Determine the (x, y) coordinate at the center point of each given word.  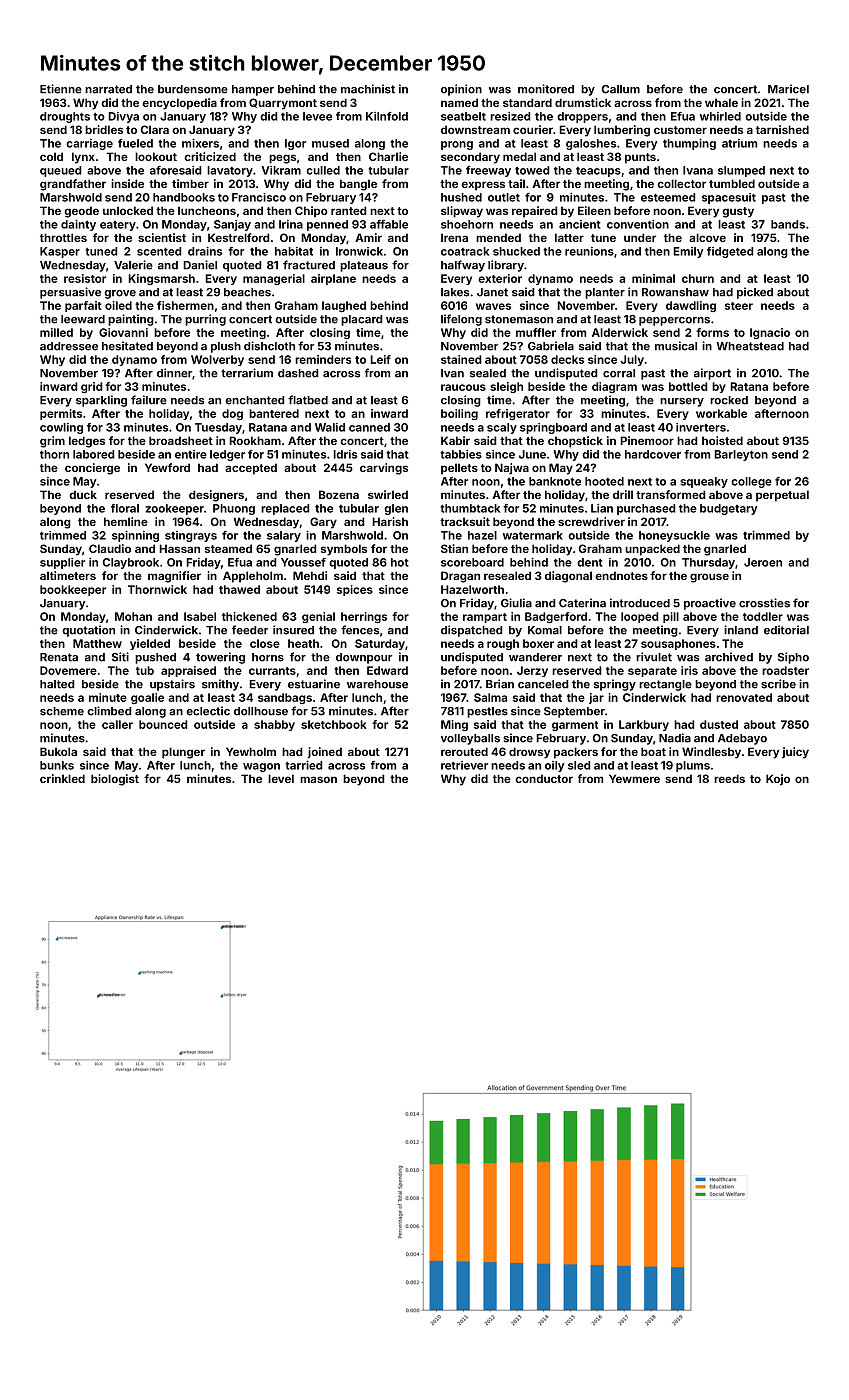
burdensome (193, 89)
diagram (614, 387)
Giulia (516, 603)
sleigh (506, 387)
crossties (764, 603)
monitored (546, 89)
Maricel (788, 89)
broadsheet (181, 440)
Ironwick (359, 251)
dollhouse (261, 711)
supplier (62, 563)
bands (788, 224)
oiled (118, 305)
